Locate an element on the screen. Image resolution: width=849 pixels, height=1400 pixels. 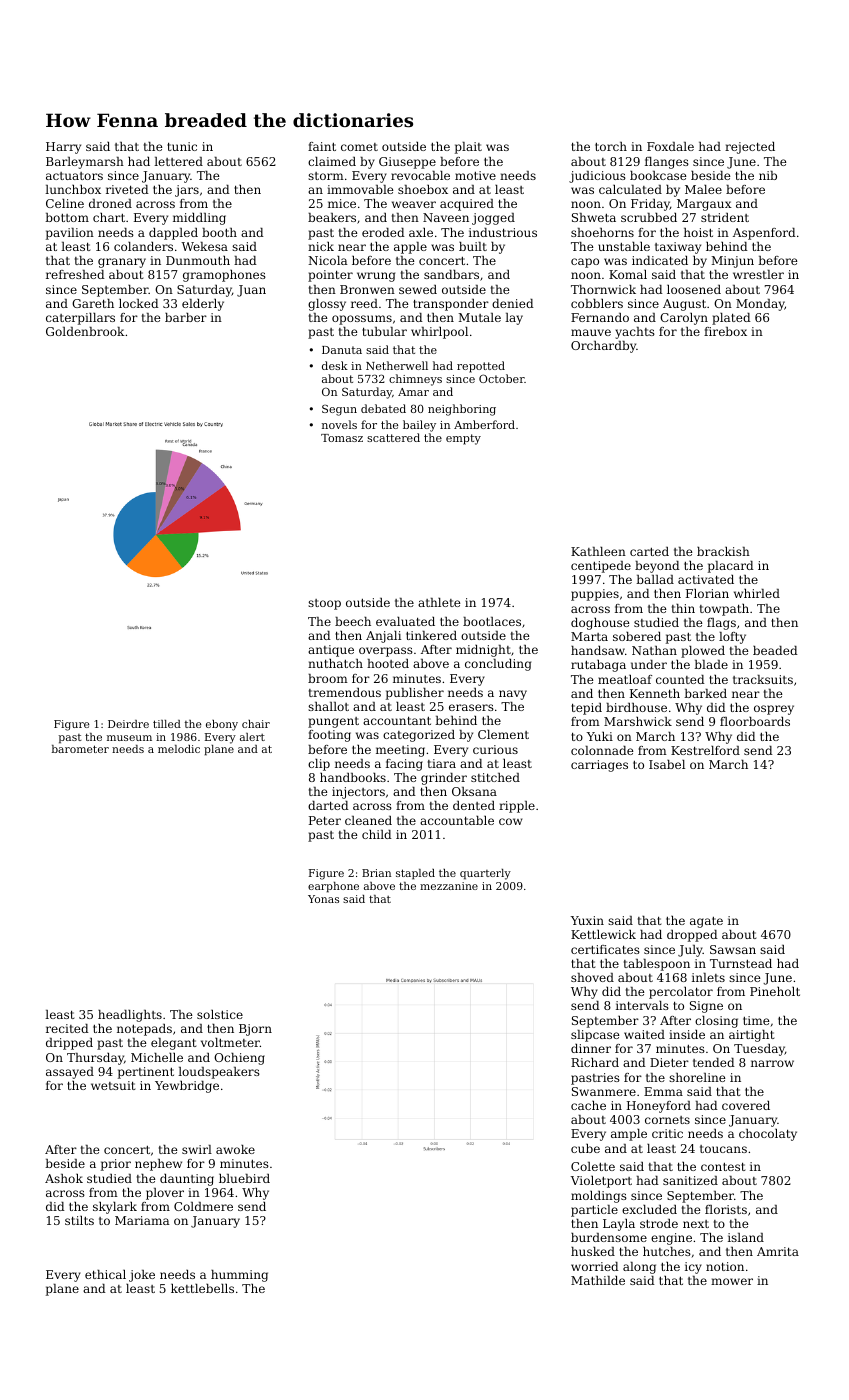
prior is located at coordinates (116, 1165).
